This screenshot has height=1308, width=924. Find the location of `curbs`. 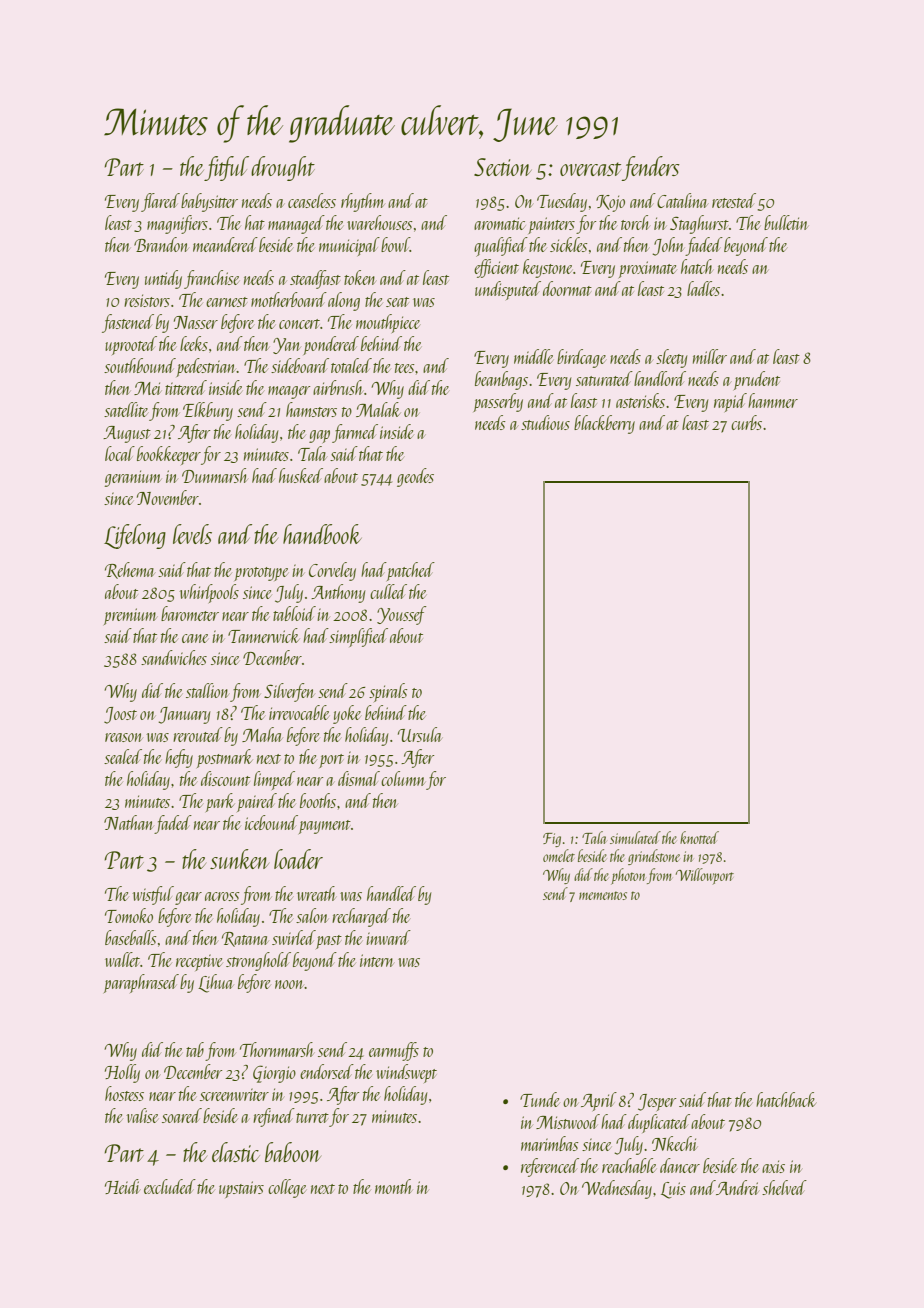

curbs is located at coordinates (746, 422).
